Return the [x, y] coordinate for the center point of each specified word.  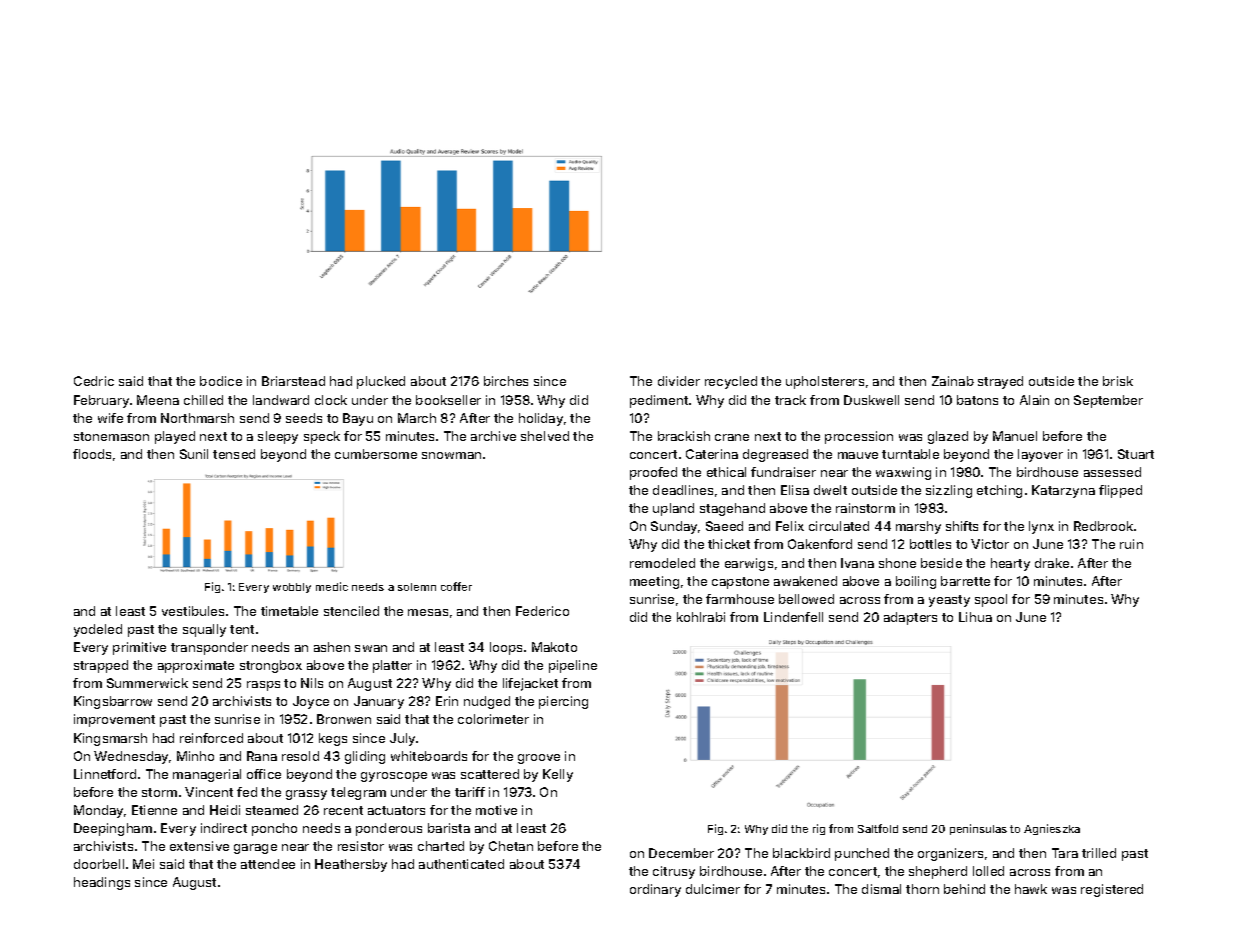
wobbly [292, 588]
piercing [563, 702]
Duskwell [871, 400]
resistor [361, 846]
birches [506, 381]
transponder [209, 648]
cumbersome [376, 454]
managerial [207, 775]
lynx [1041, 527]
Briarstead [293, 381]
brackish [684, 436]
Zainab [953, 381]
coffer [456, 586]
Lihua [975, 617]
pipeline [573, 666]
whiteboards [429, 756]
